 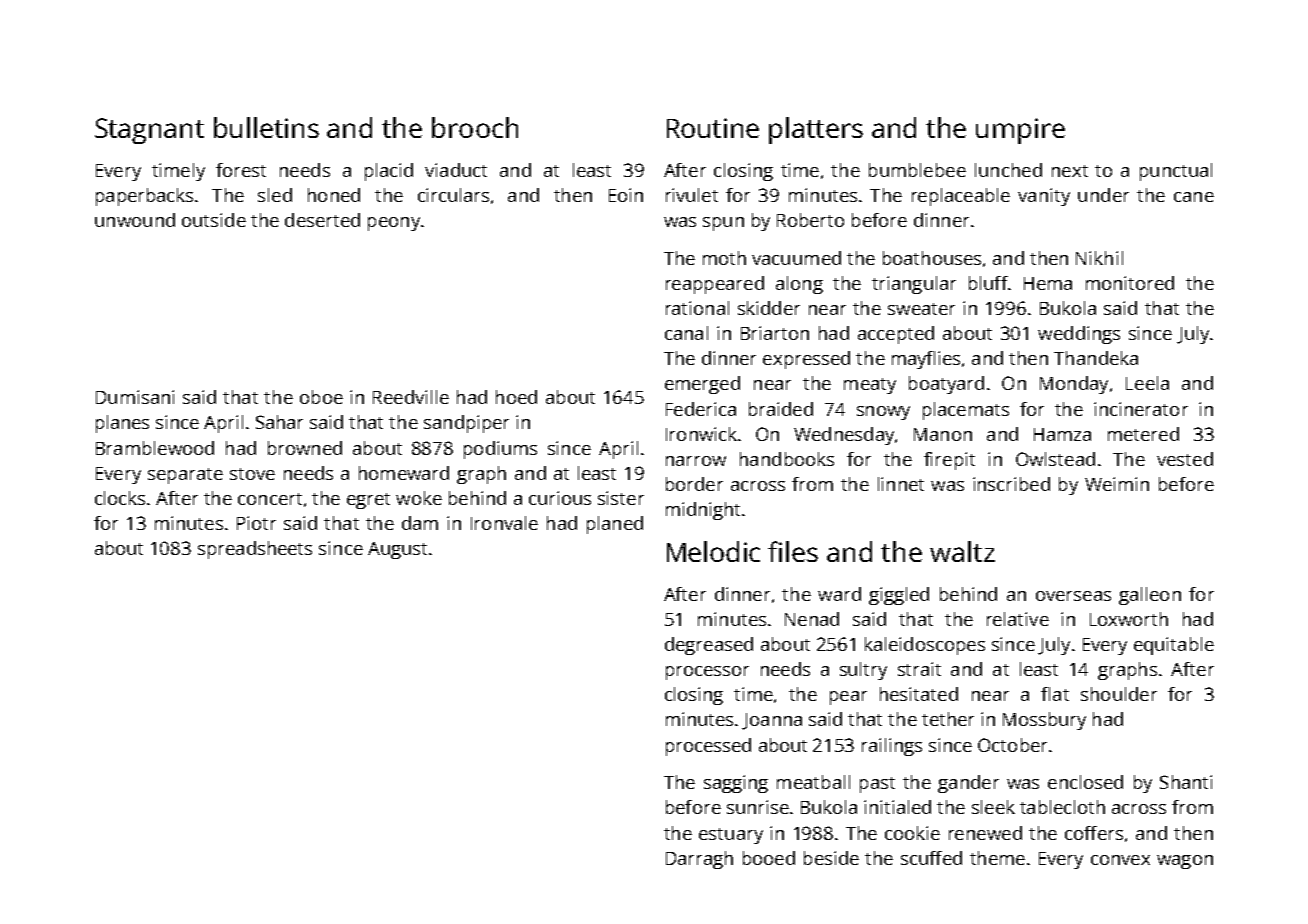 What do you see at coordinates (626, 195) in the screenshot?
I see `Eoin` at bounding box center [626, 195].
